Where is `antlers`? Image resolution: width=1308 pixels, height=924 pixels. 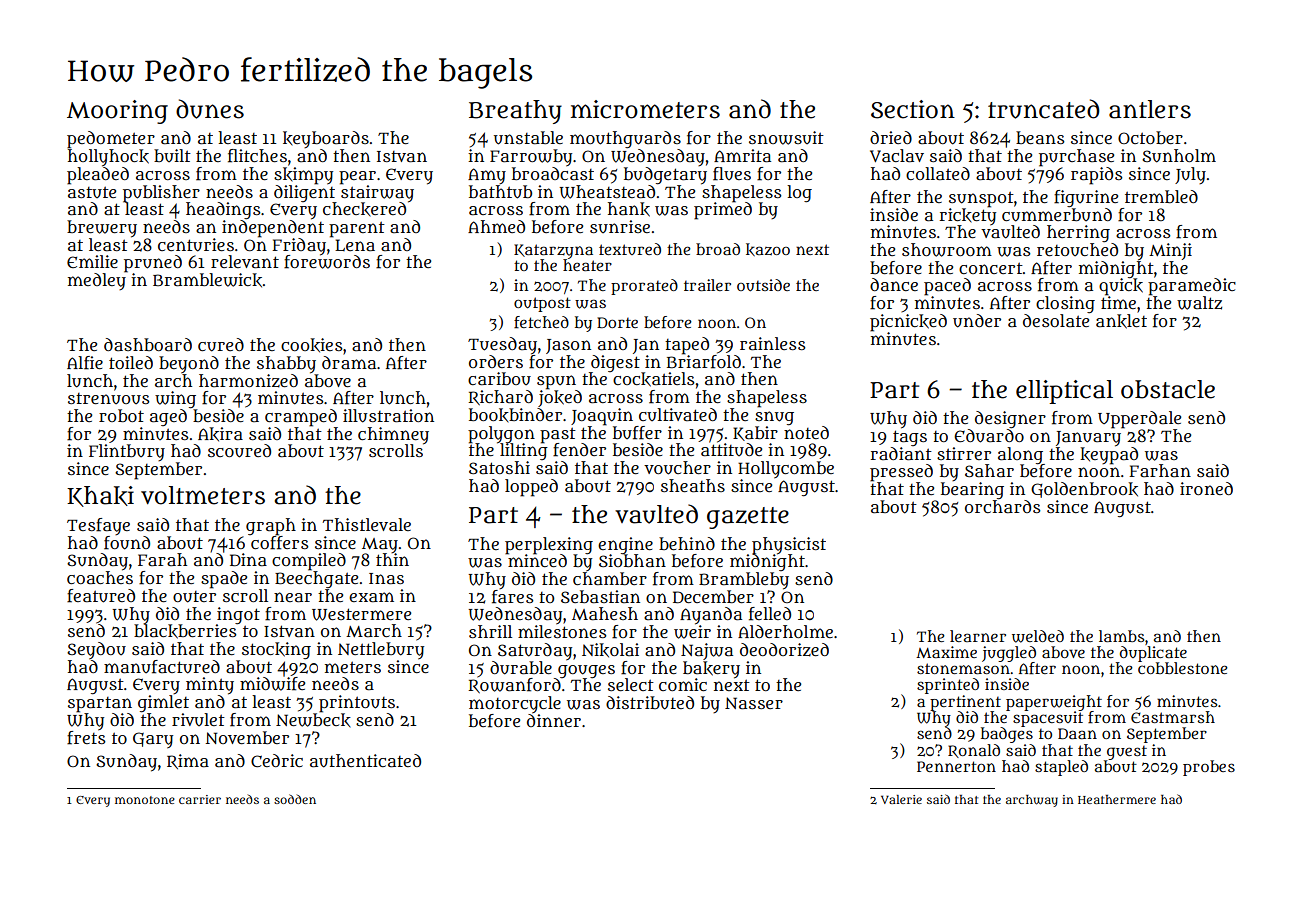 antlers is located at coordinates (1150, 109).
